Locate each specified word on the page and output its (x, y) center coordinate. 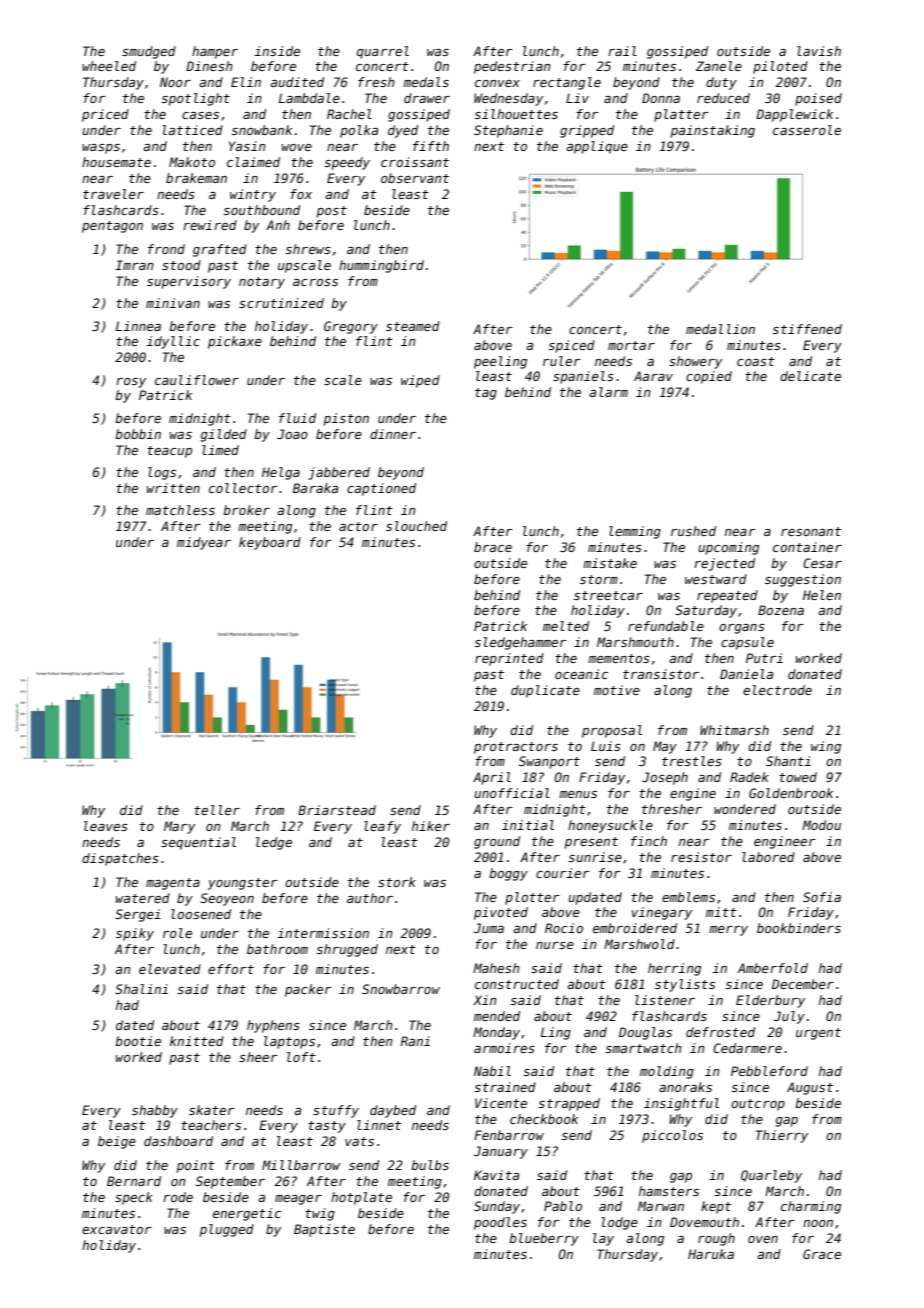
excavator (117, 1229)
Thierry (782, 1136)
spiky (135, 934)
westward (716, 579)
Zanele (719, 66)
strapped (569, 1104)
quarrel (383, 52)
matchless (180, 510)
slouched (416, 526)
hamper (215, 52)
